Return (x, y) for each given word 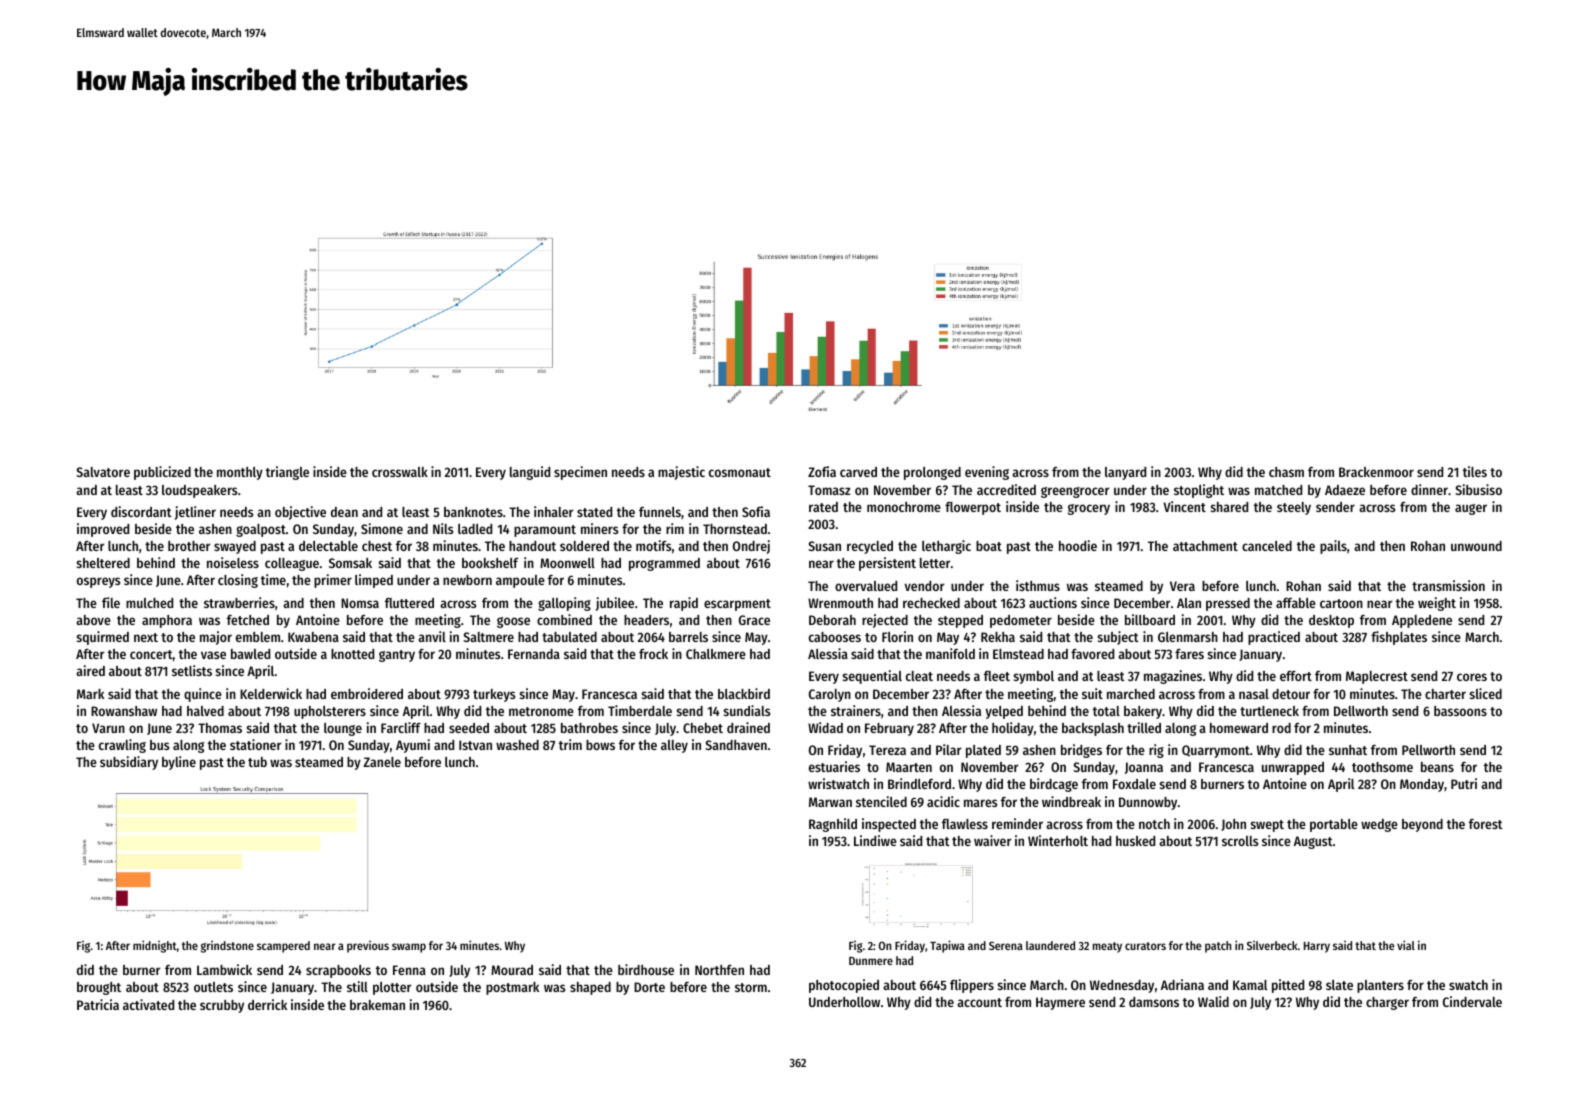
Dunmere (871, 961)
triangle (287, 473)
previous (368, 947)
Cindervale (1472, 1001)
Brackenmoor (1376, 472)
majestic (681, 473)
